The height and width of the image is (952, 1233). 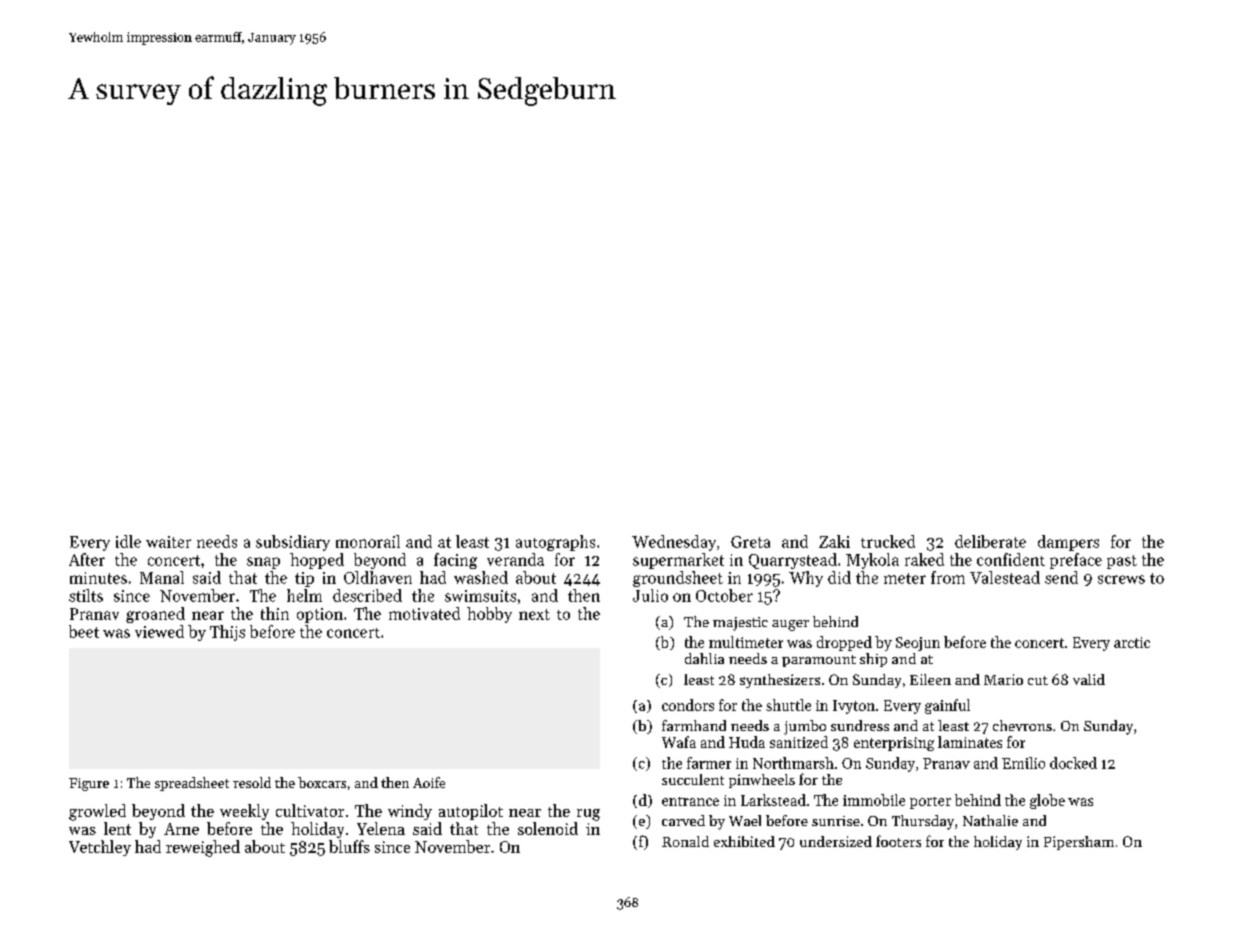 I want to click on Arne, so click(x=181, y=829).
